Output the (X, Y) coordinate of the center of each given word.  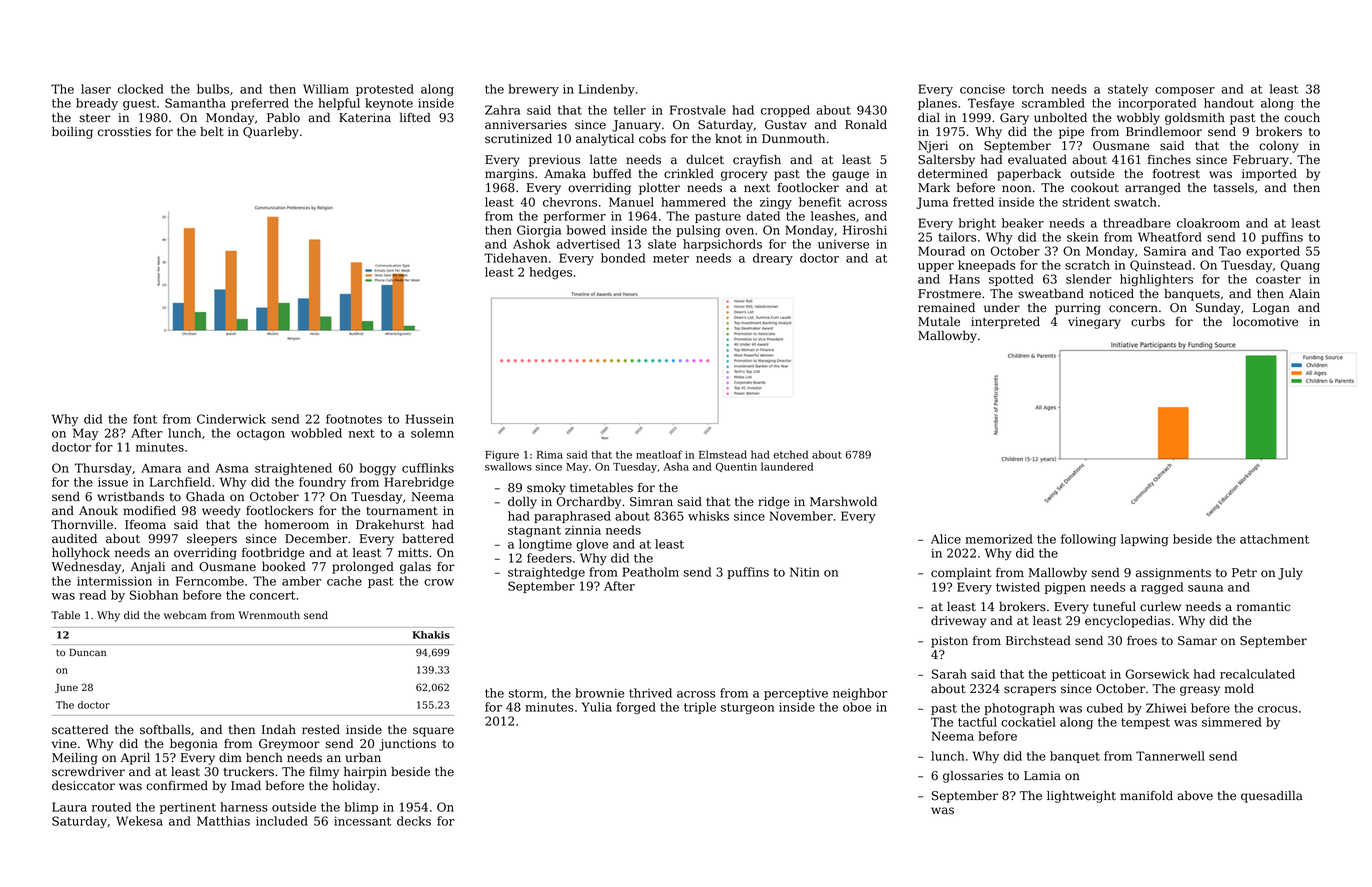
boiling (72, 132)
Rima (550, 455)
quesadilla (1272, 796)
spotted (1011, 280)
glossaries (973, 777)
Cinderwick (231, 419)
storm (526, 693)
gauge (850, 176)
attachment (1274, 539)
